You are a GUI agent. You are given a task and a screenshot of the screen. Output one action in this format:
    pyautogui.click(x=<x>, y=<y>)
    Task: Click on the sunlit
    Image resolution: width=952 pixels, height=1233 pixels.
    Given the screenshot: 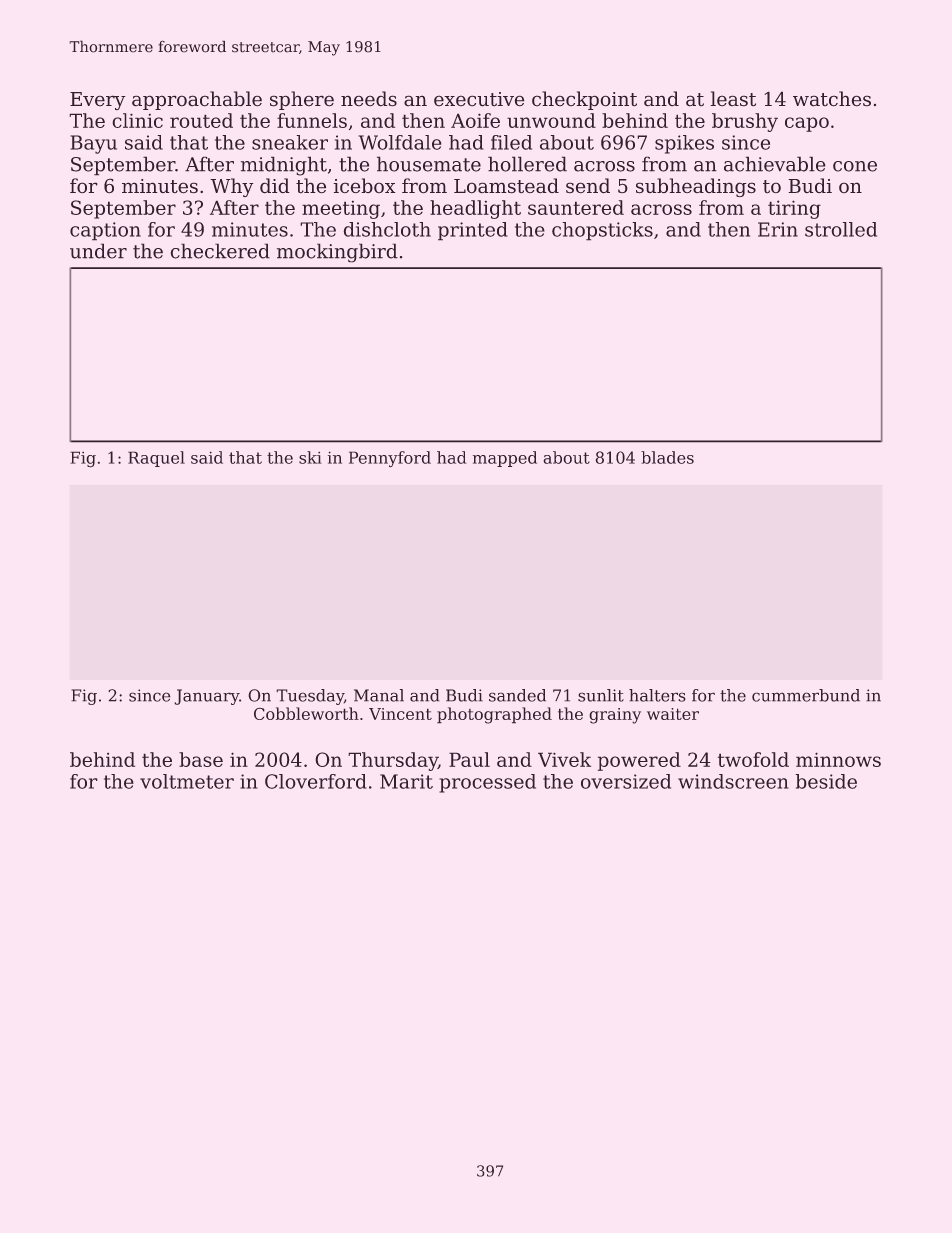 What is the action you would take?
    pyautogui.click(x=601, y=695)
